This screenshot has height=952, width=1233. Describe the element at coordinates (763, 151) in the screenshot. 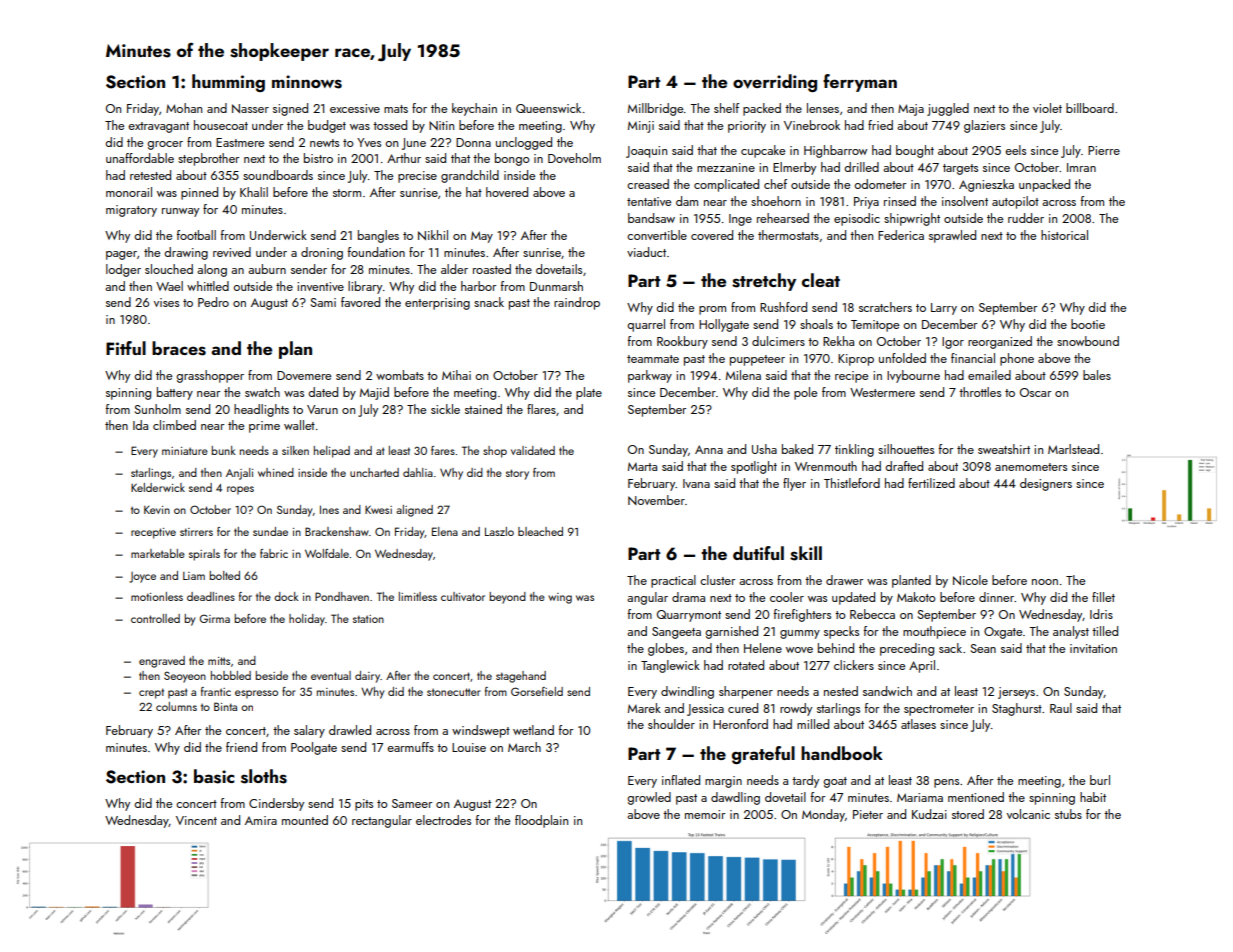

I see `cupcake` at that location.
